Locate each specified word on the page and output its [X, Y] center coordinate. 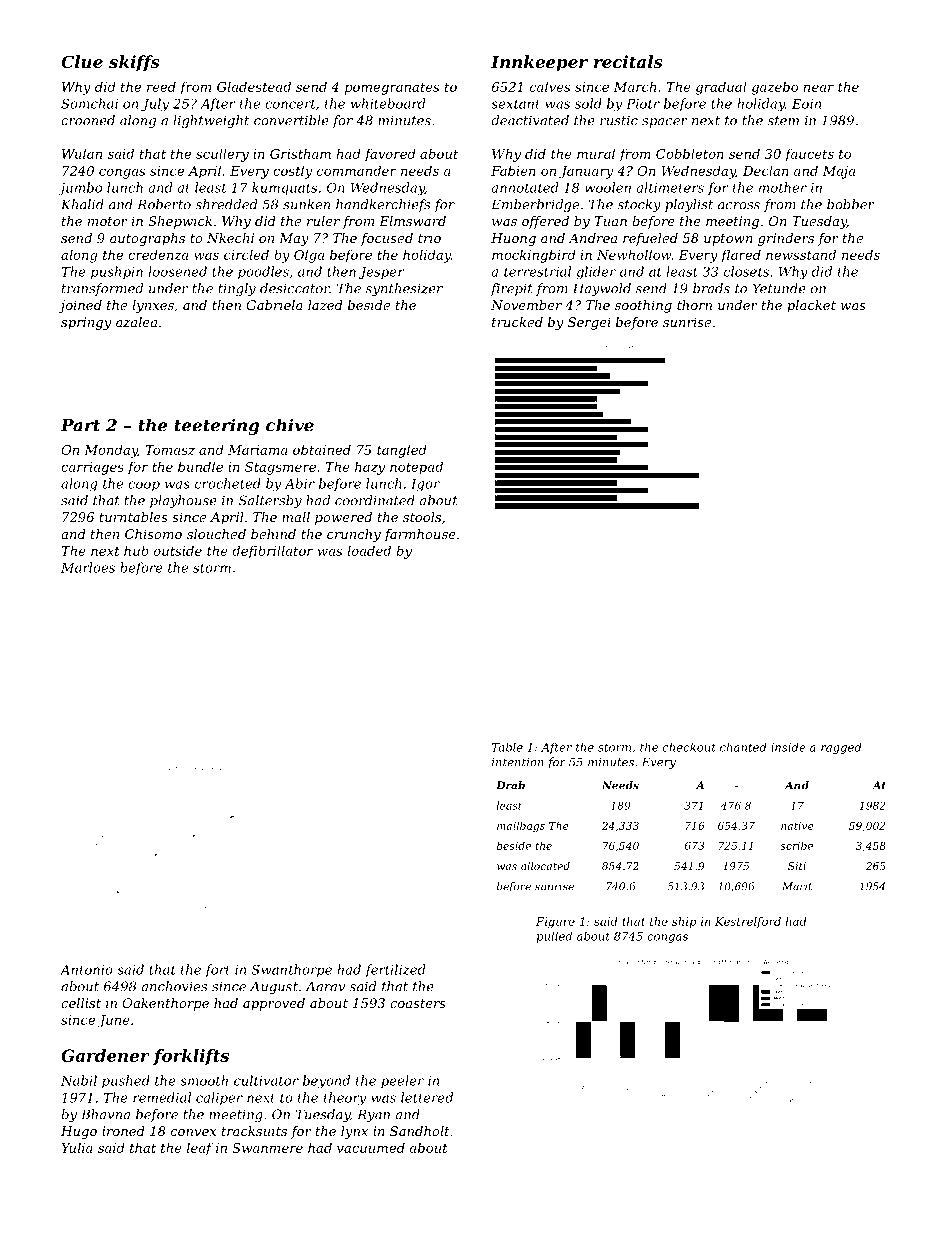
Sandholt [420, 1131]
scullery [222, 155]
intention [518, 762]
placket [811, 306]
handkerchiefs [383, 205]
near [819, 88]
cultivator [266, 1080]
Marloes [88, 567]
